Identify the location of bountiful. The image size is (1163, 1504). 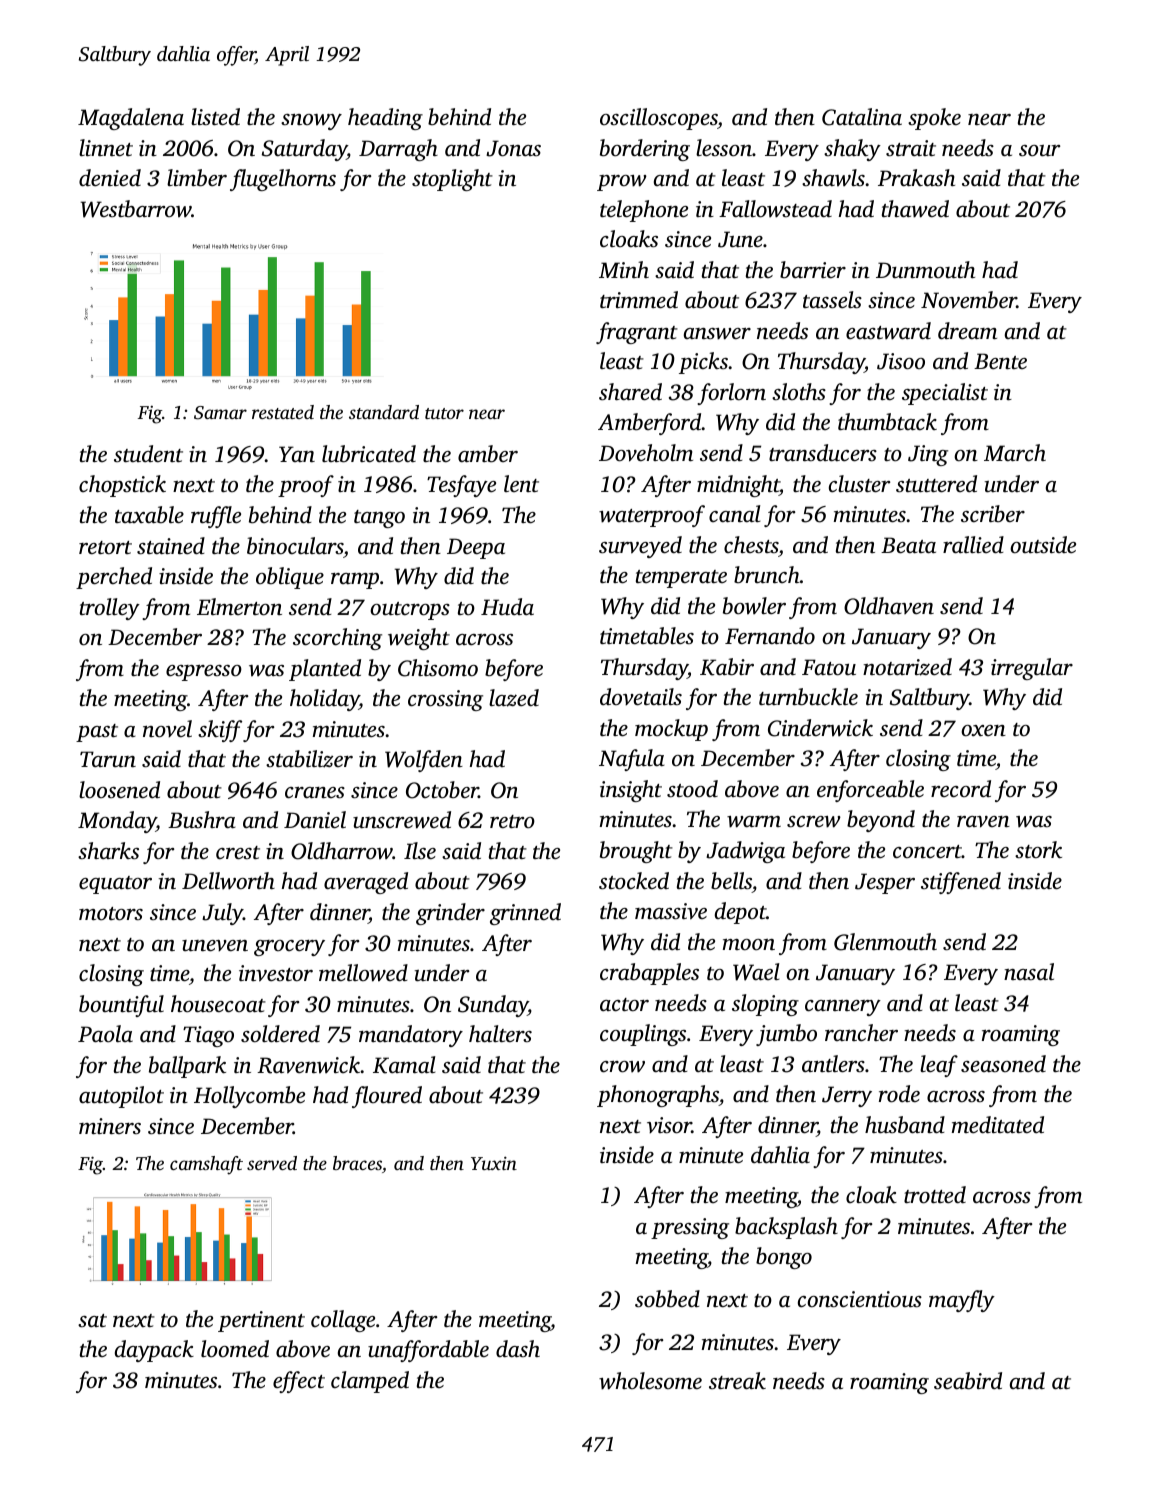
(121, 1006).
